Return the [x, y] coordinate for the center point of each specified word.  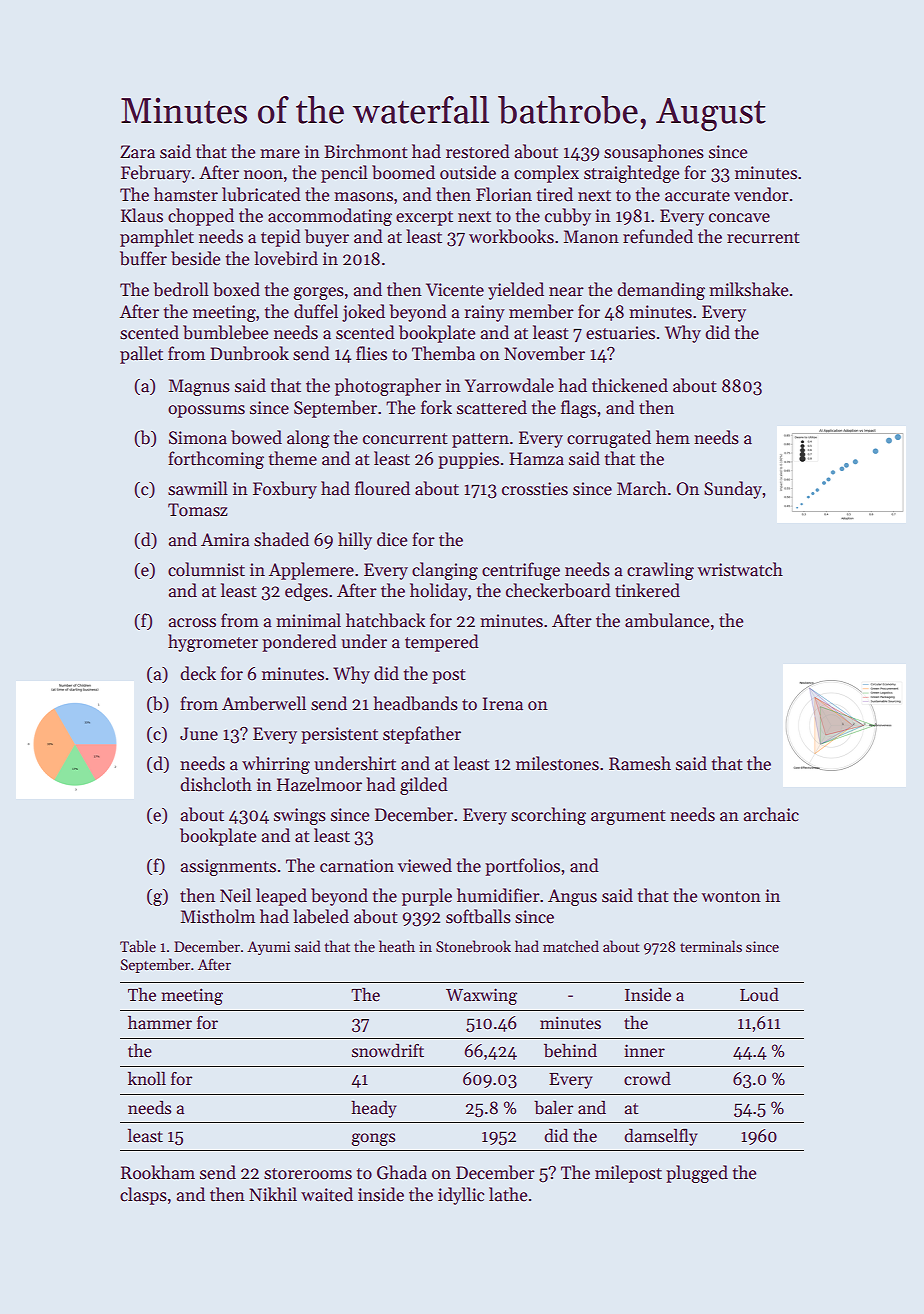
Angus [572, 897]
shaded [281, 539]
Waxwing [481, 996]
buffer [143, 258]
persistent [339, 735]
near [566, 292]
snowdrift [388, 1050]
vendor [761, 194]
